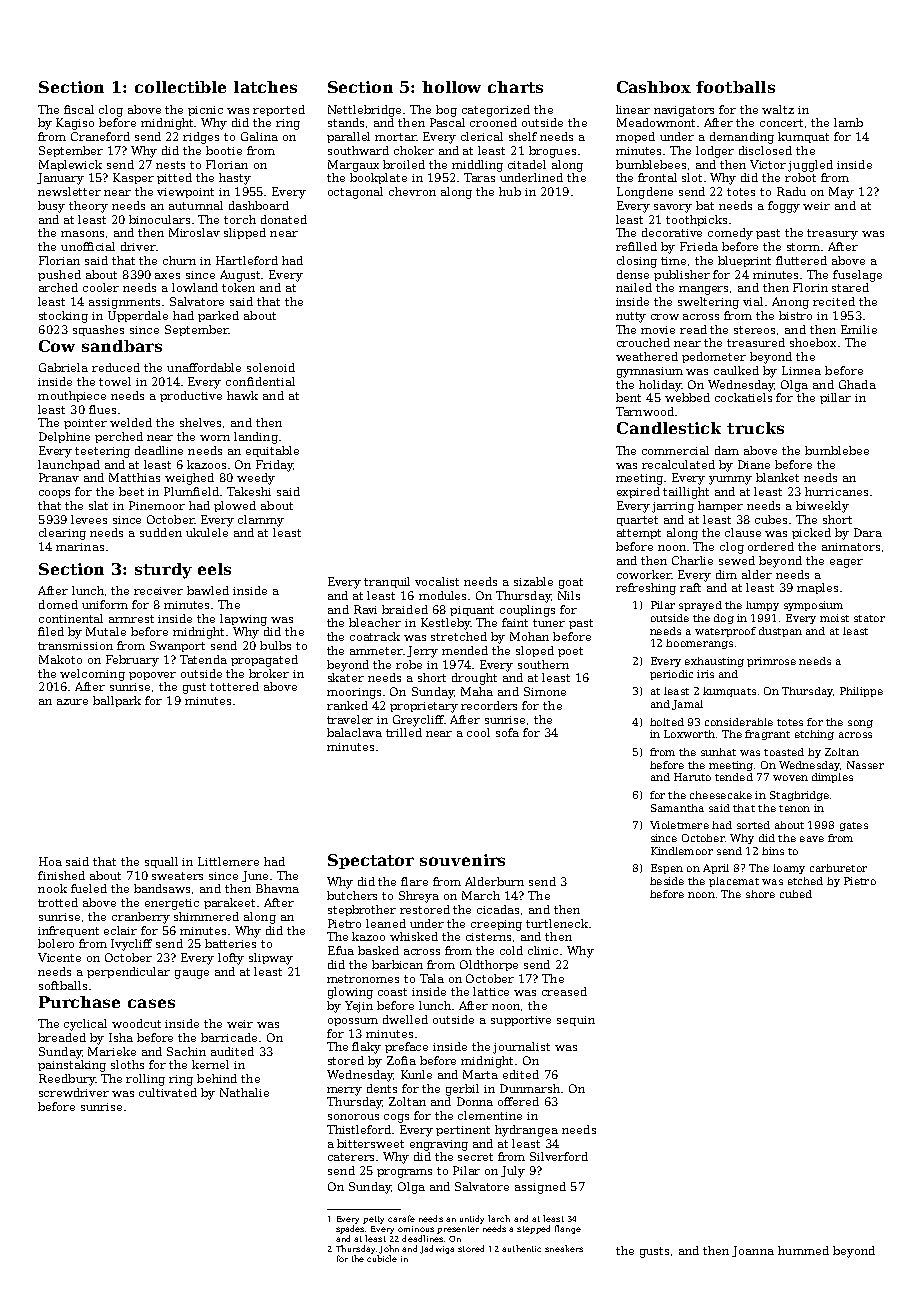  What do you see at coordinates (638, 492) in the page?
I see `expired` at bounding box center [638, 492].
